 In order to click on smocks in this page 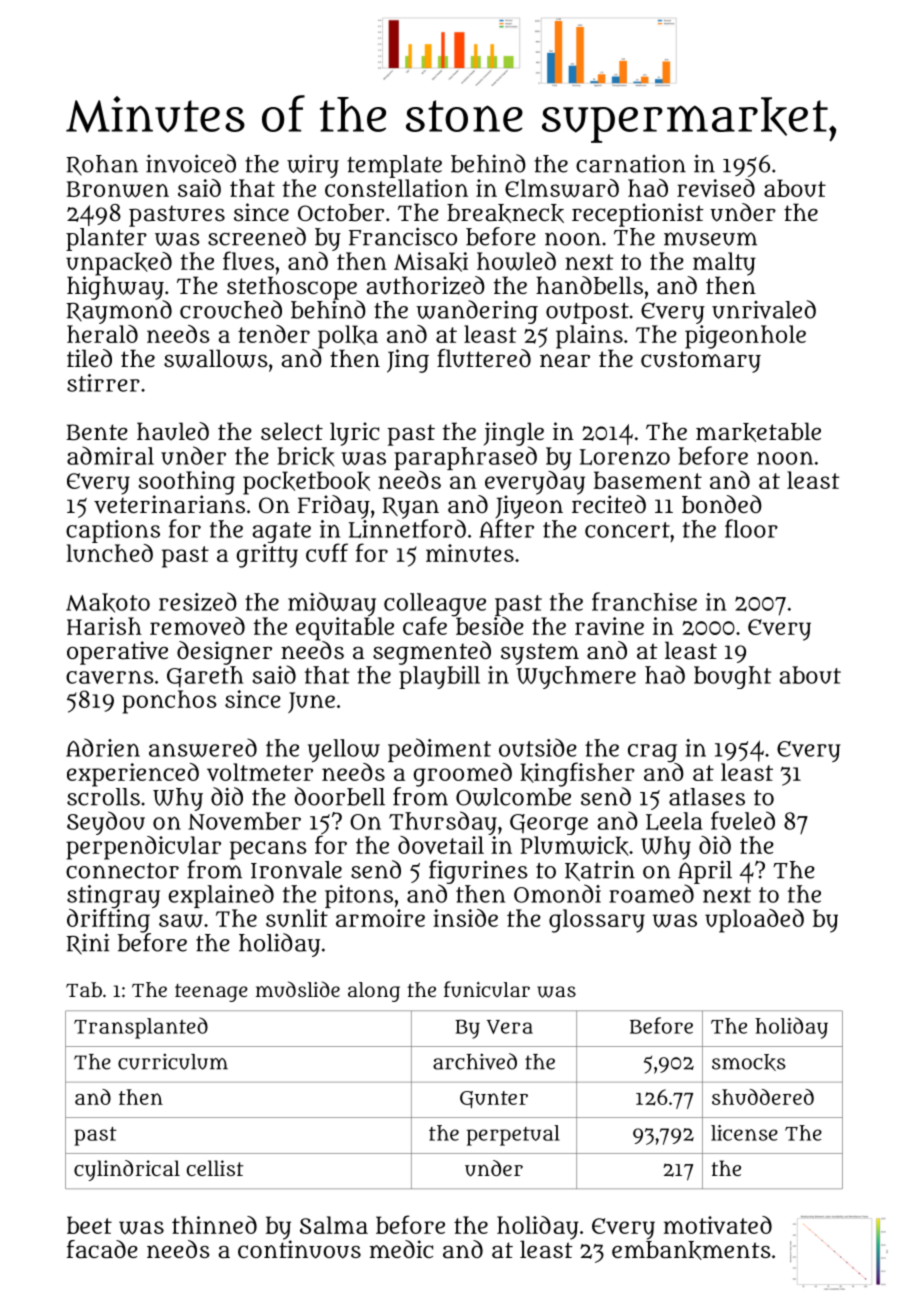, I will do `click(749, 1062)`.
